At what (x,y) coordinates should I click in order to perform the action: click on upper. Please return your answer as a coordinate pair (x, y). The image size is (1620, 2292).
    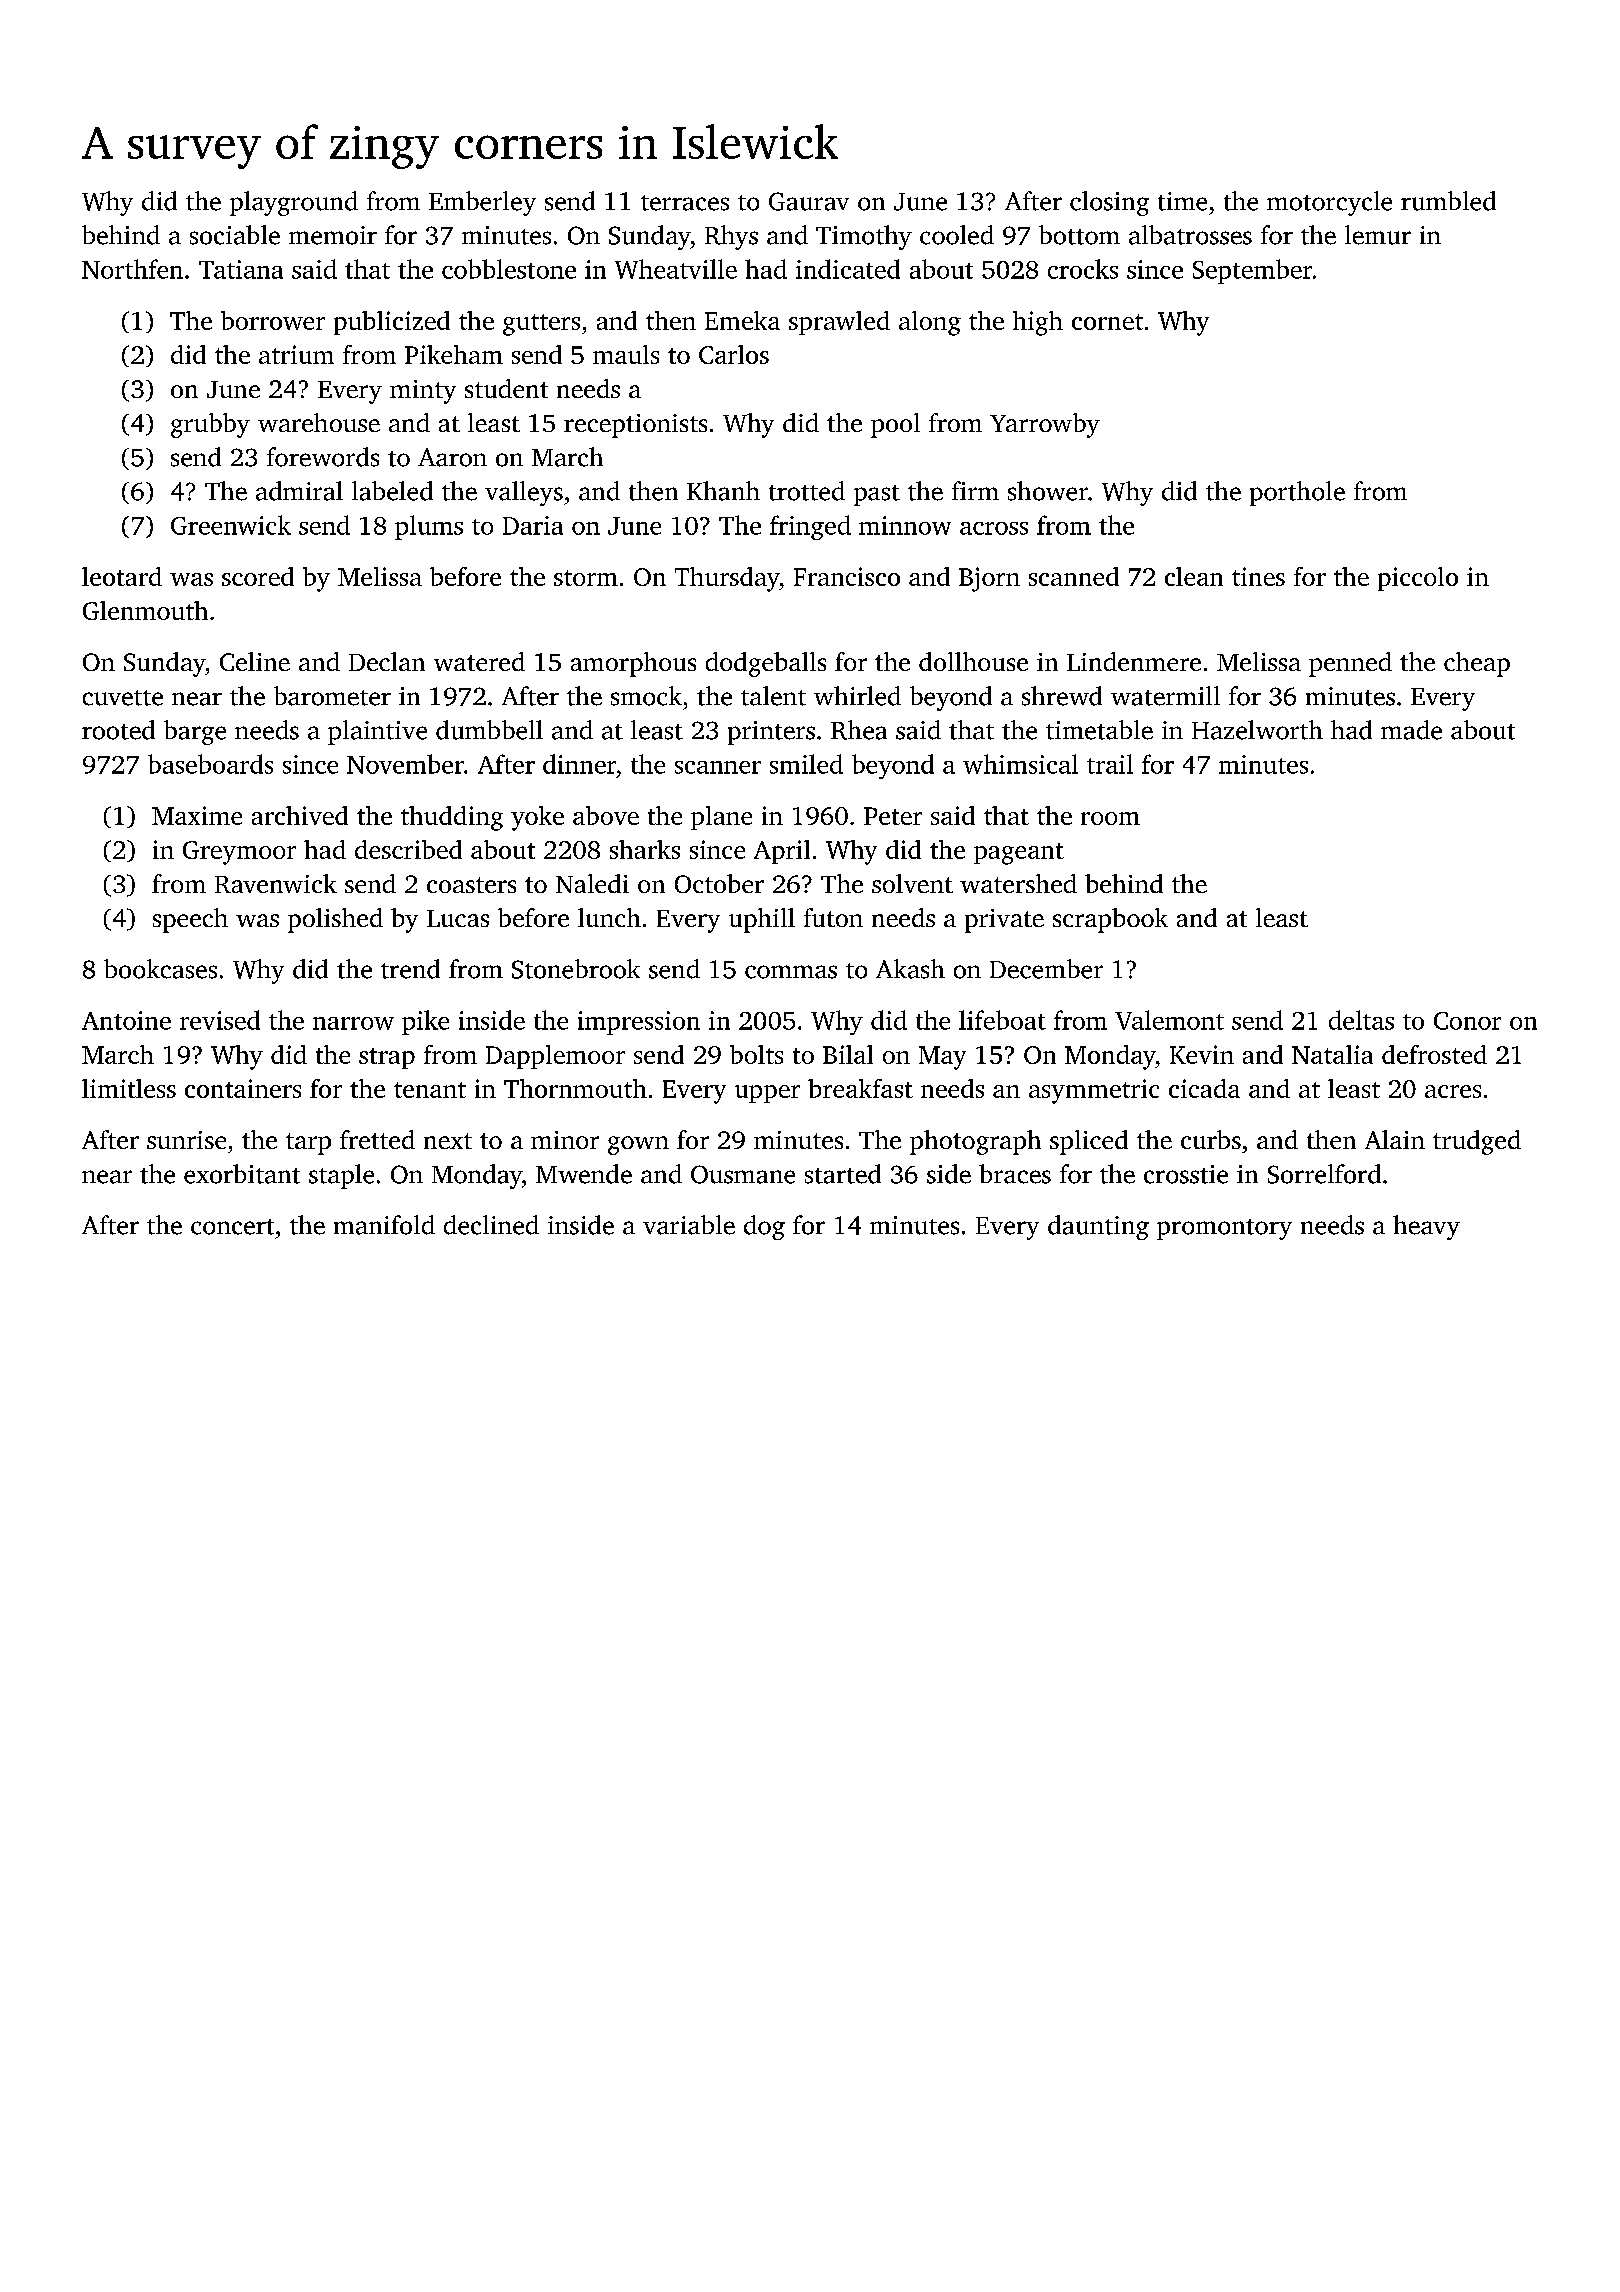
    Looking at the image, I should click on (767, 1094).
